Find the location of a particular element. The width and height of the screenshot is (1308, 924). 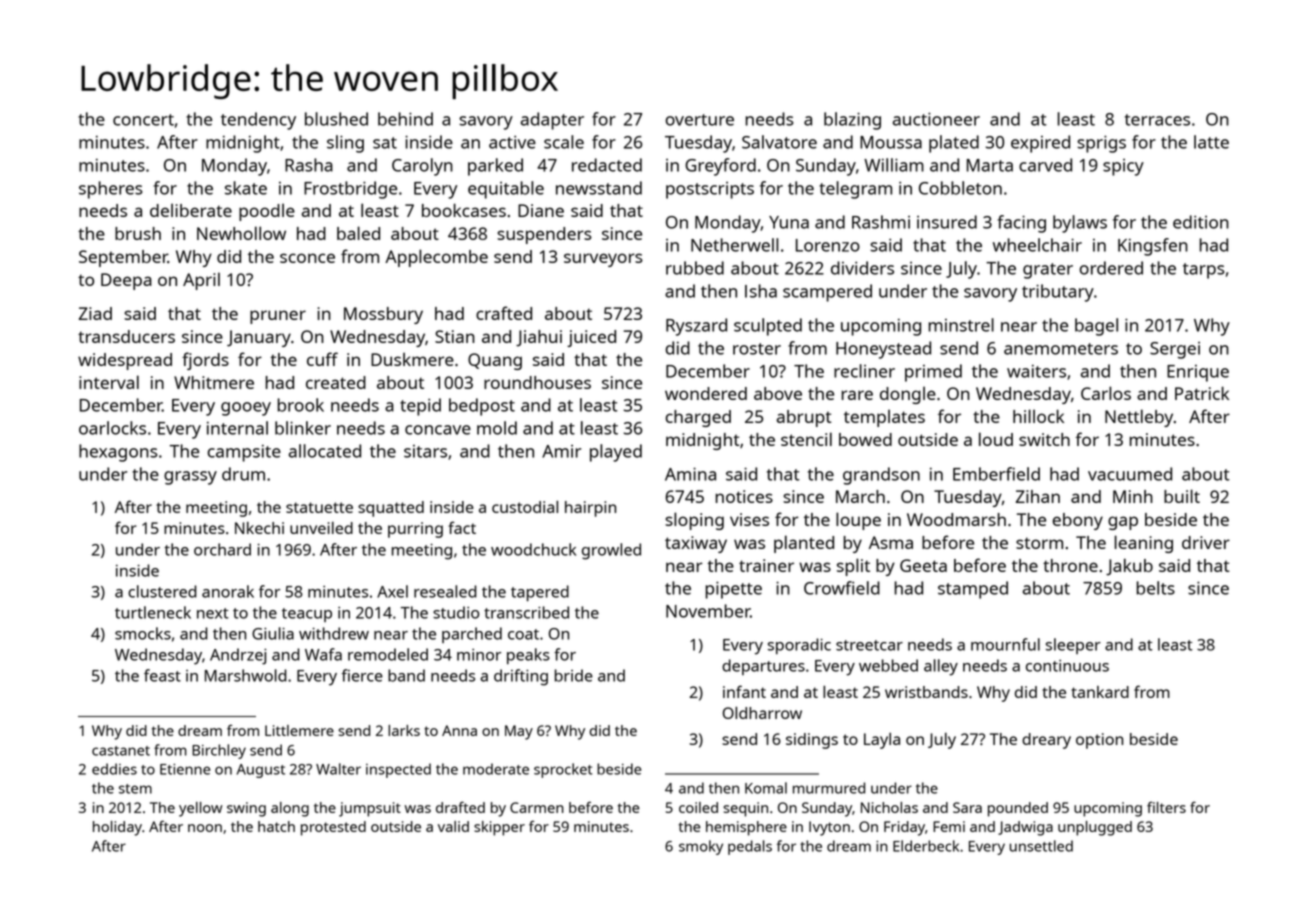

overture is located at coordinates (700, 120).
